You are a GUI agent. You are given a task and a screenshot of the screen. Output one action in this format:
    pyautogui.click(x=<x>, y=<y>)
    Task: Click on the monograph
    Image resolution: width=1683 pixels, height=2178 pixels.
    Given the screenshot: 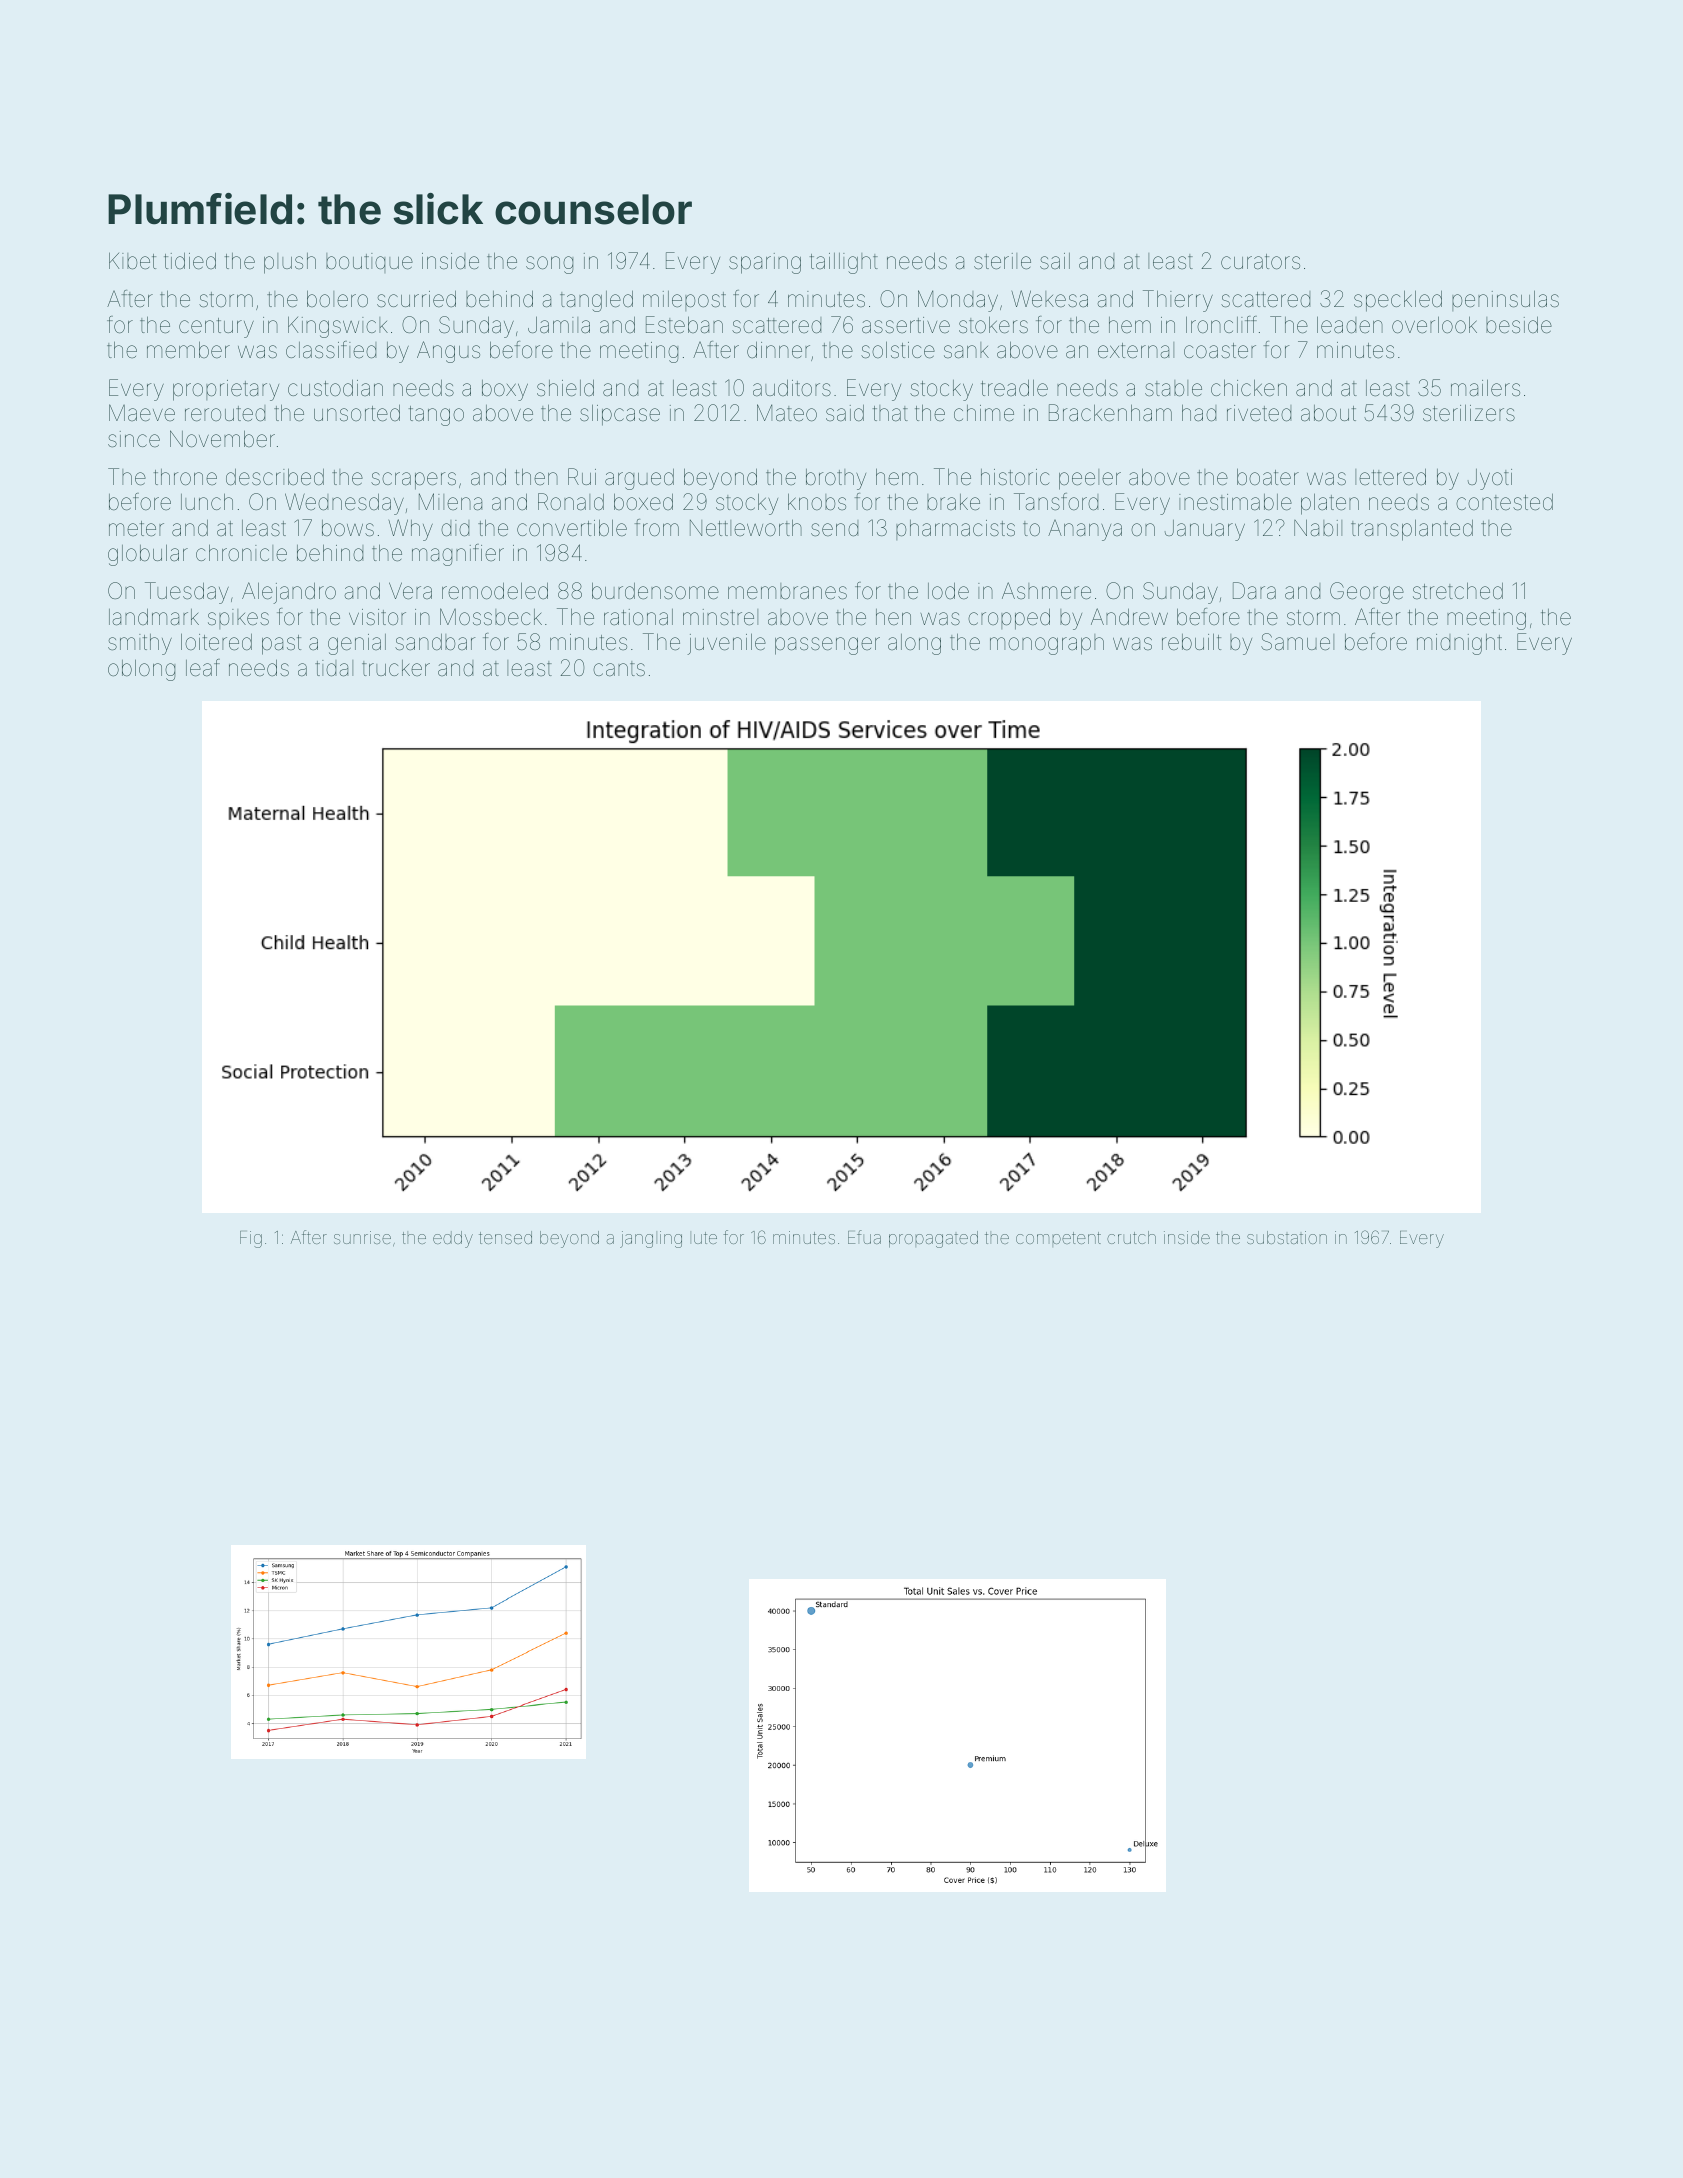 What is the action you would take?
    pyautogui.click(x=1047, y=644)
